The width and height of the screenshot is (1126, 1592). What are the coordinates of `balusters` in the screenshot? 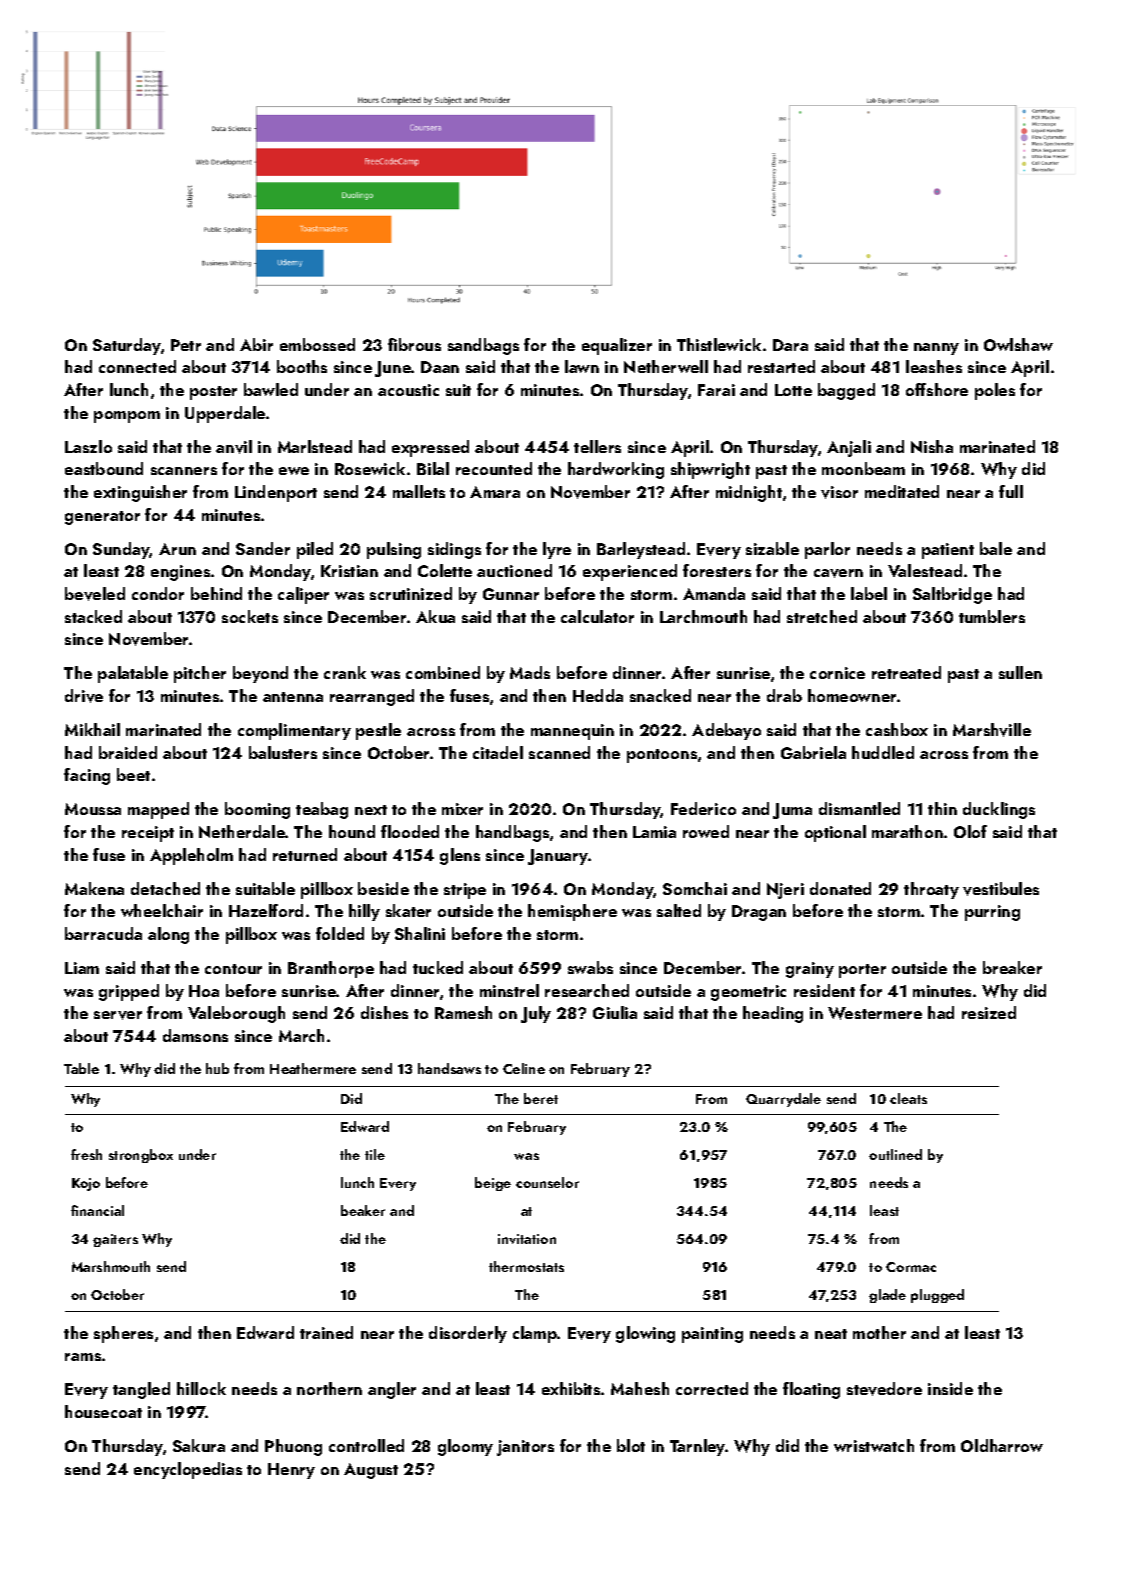 It's located at (283, 752).
